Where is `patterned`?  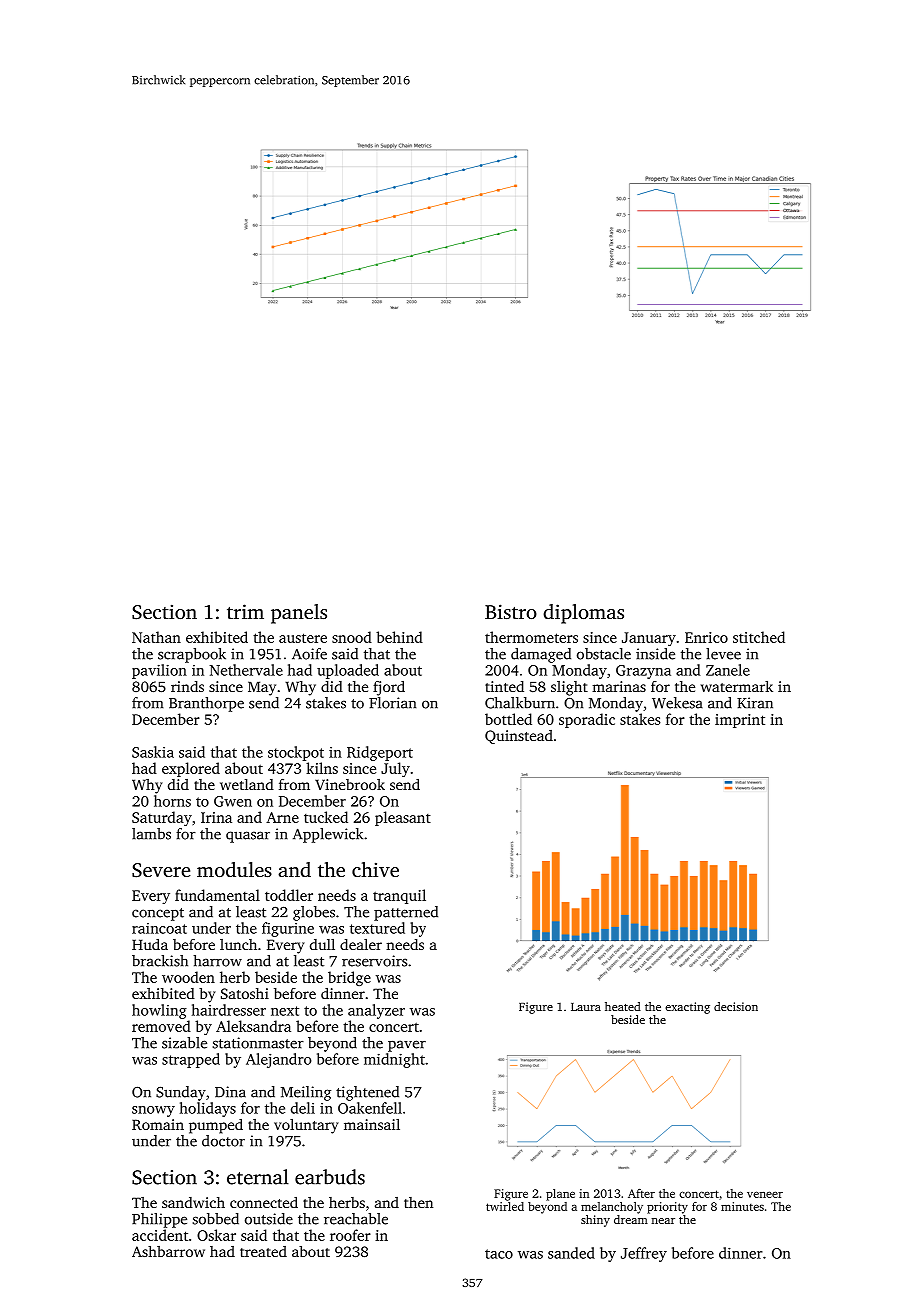
patterned is located at coordinates (406, 913).
